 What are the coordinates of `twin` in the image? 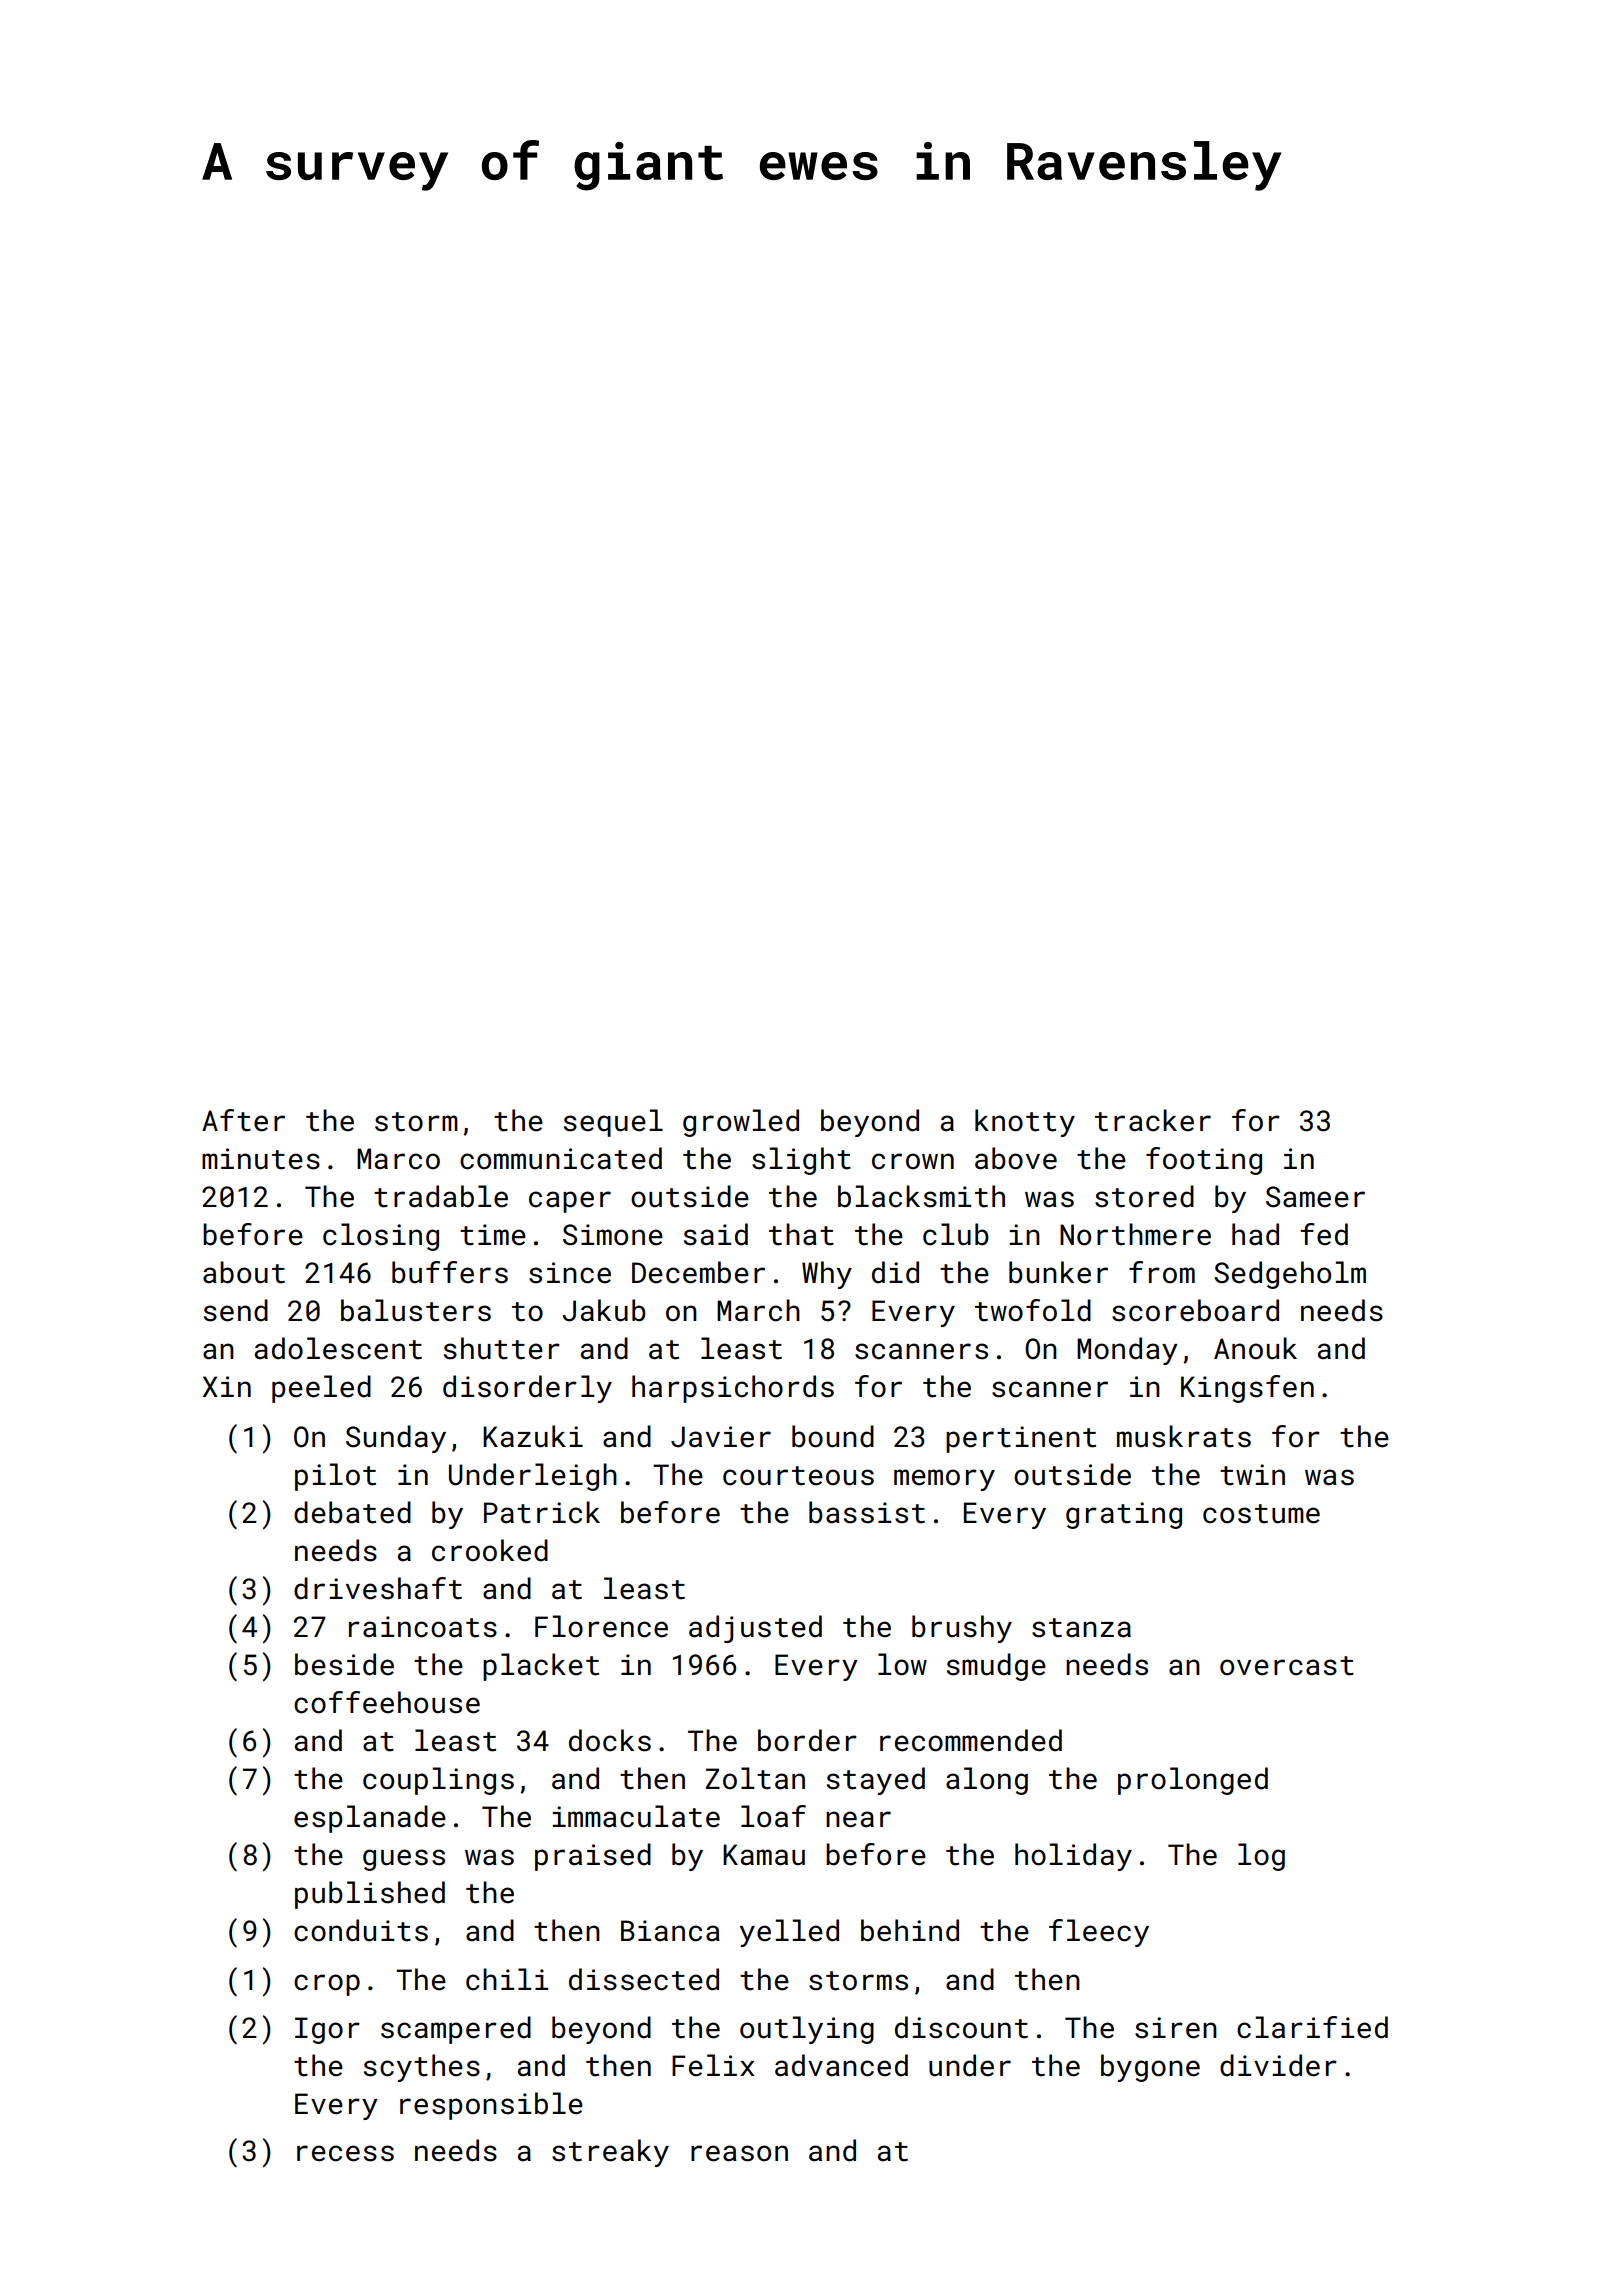 It's located at (1252, 1475).
